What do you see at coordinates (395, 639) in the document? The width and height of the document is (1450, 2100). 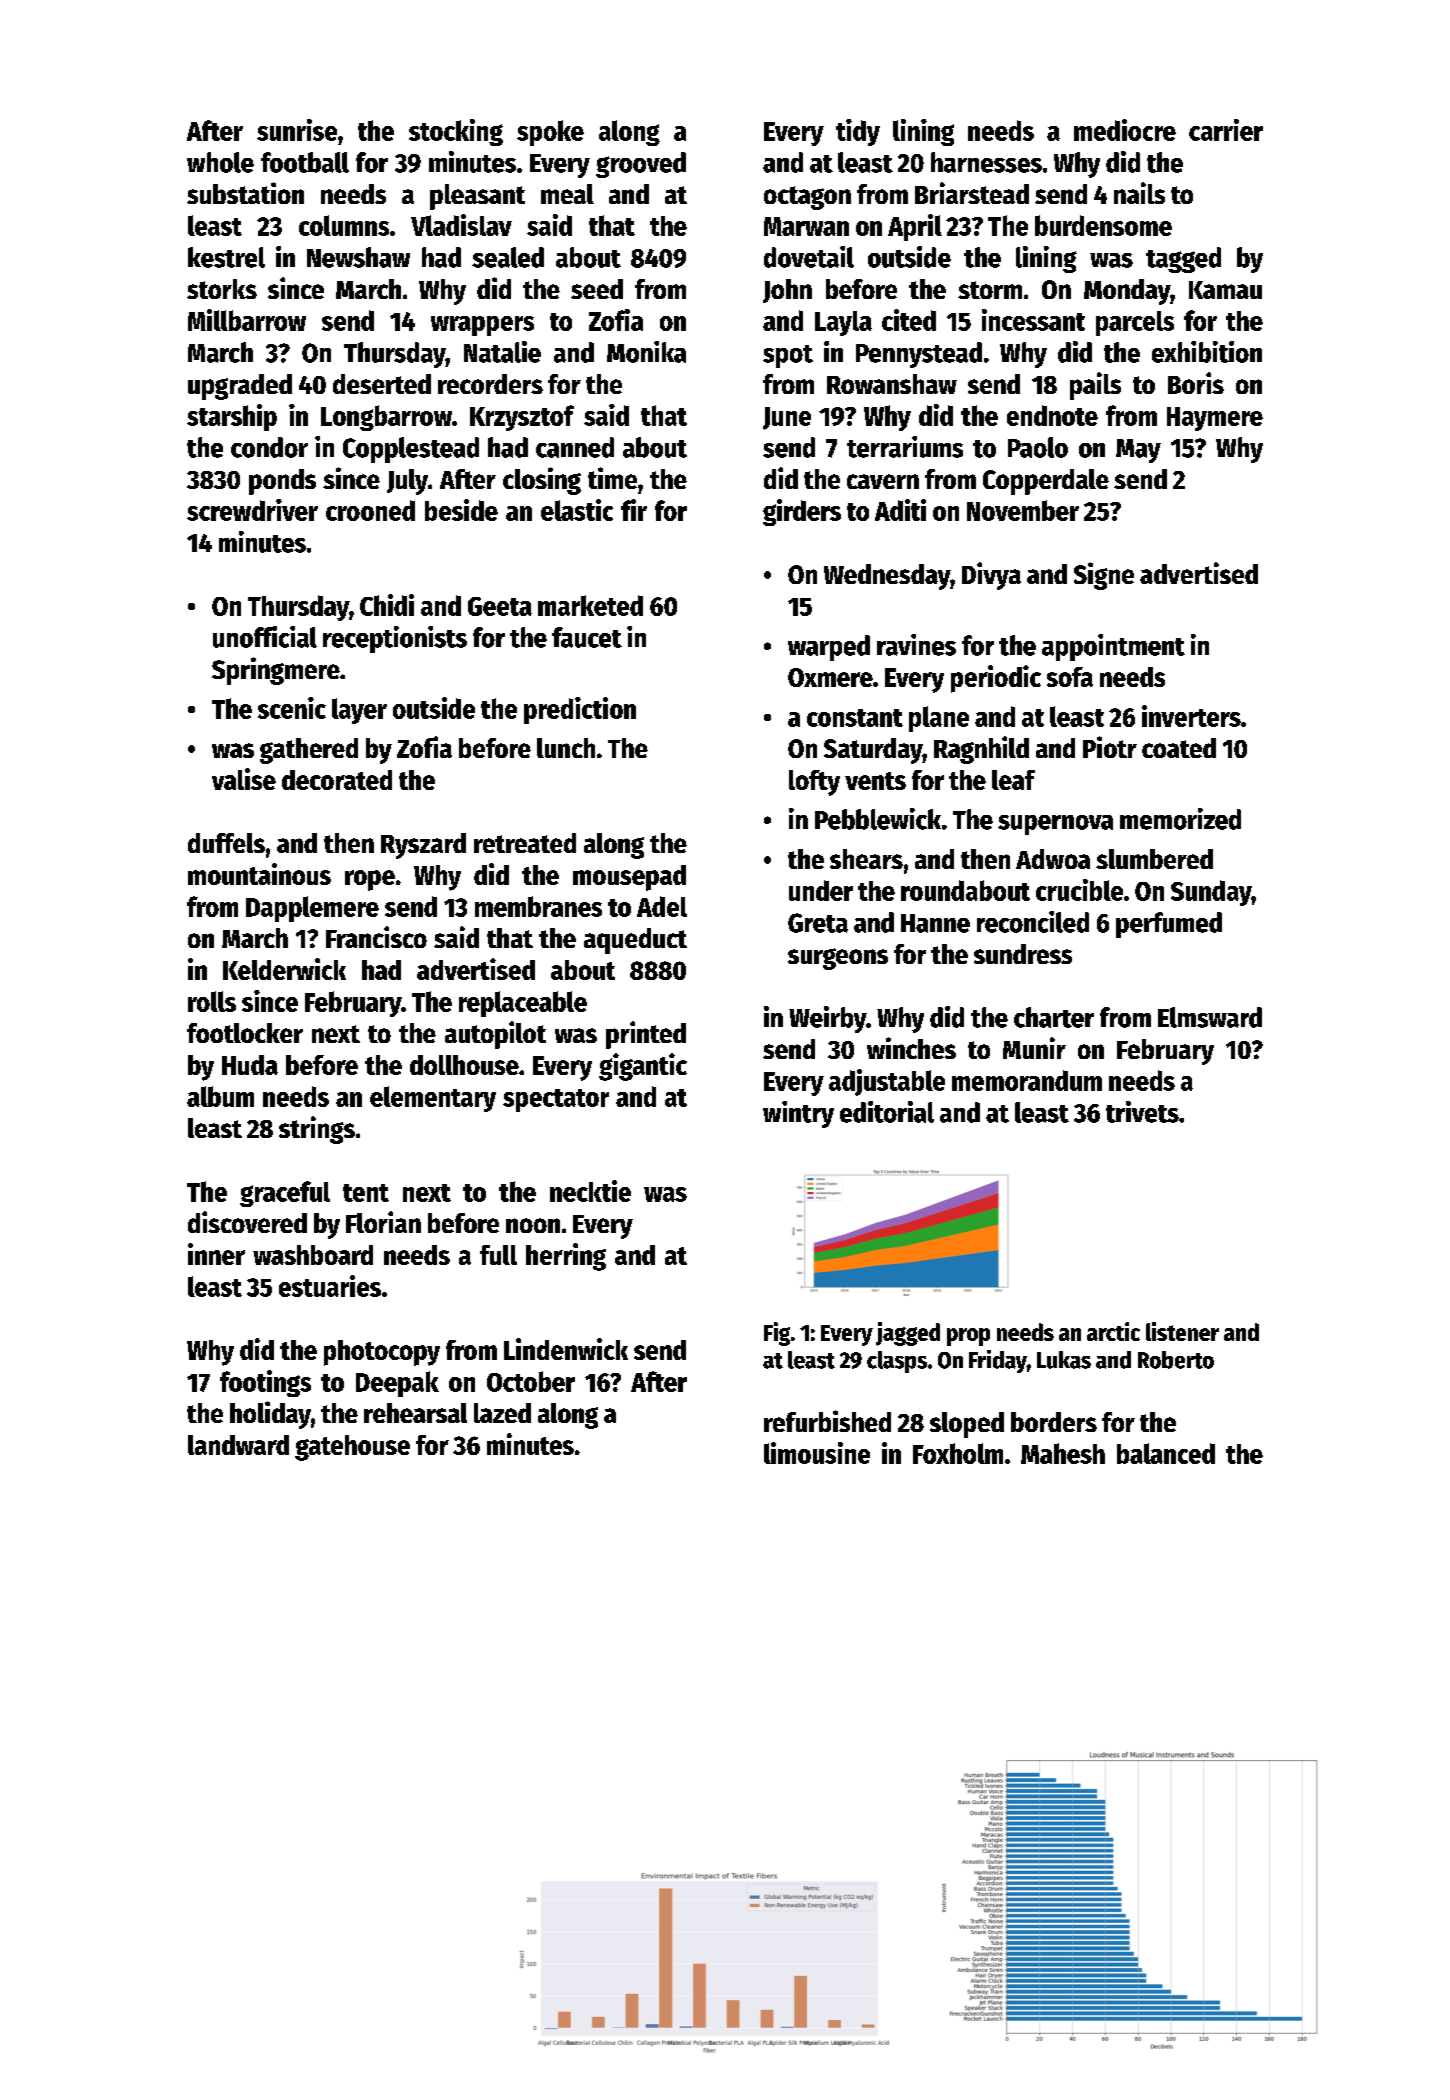 I see `receptionists` at bounding box center [395, 639].
